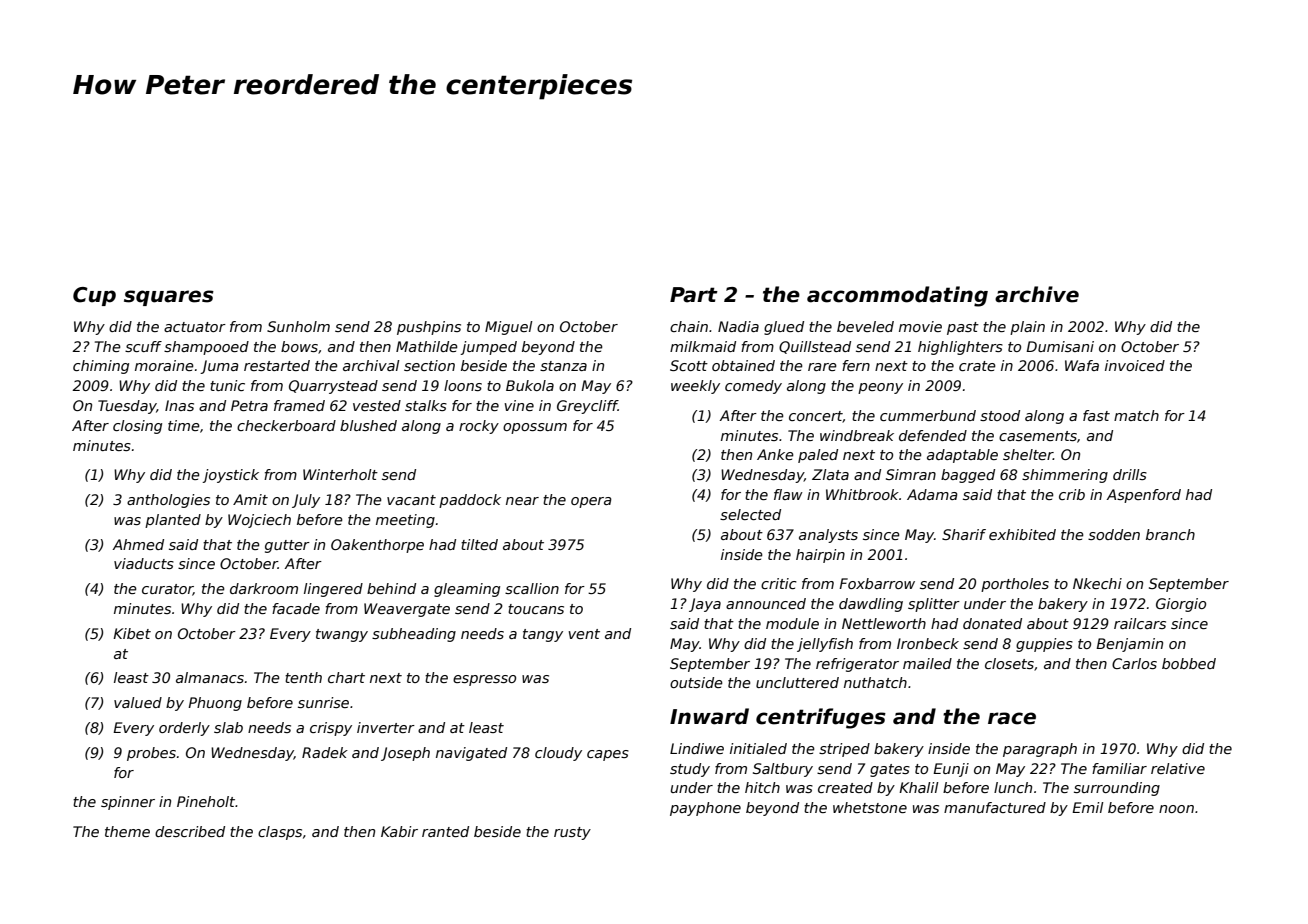  What do you see at coordinates (509, 328) in the document?
I see `Miguel` at bounding box center [509, 328].
